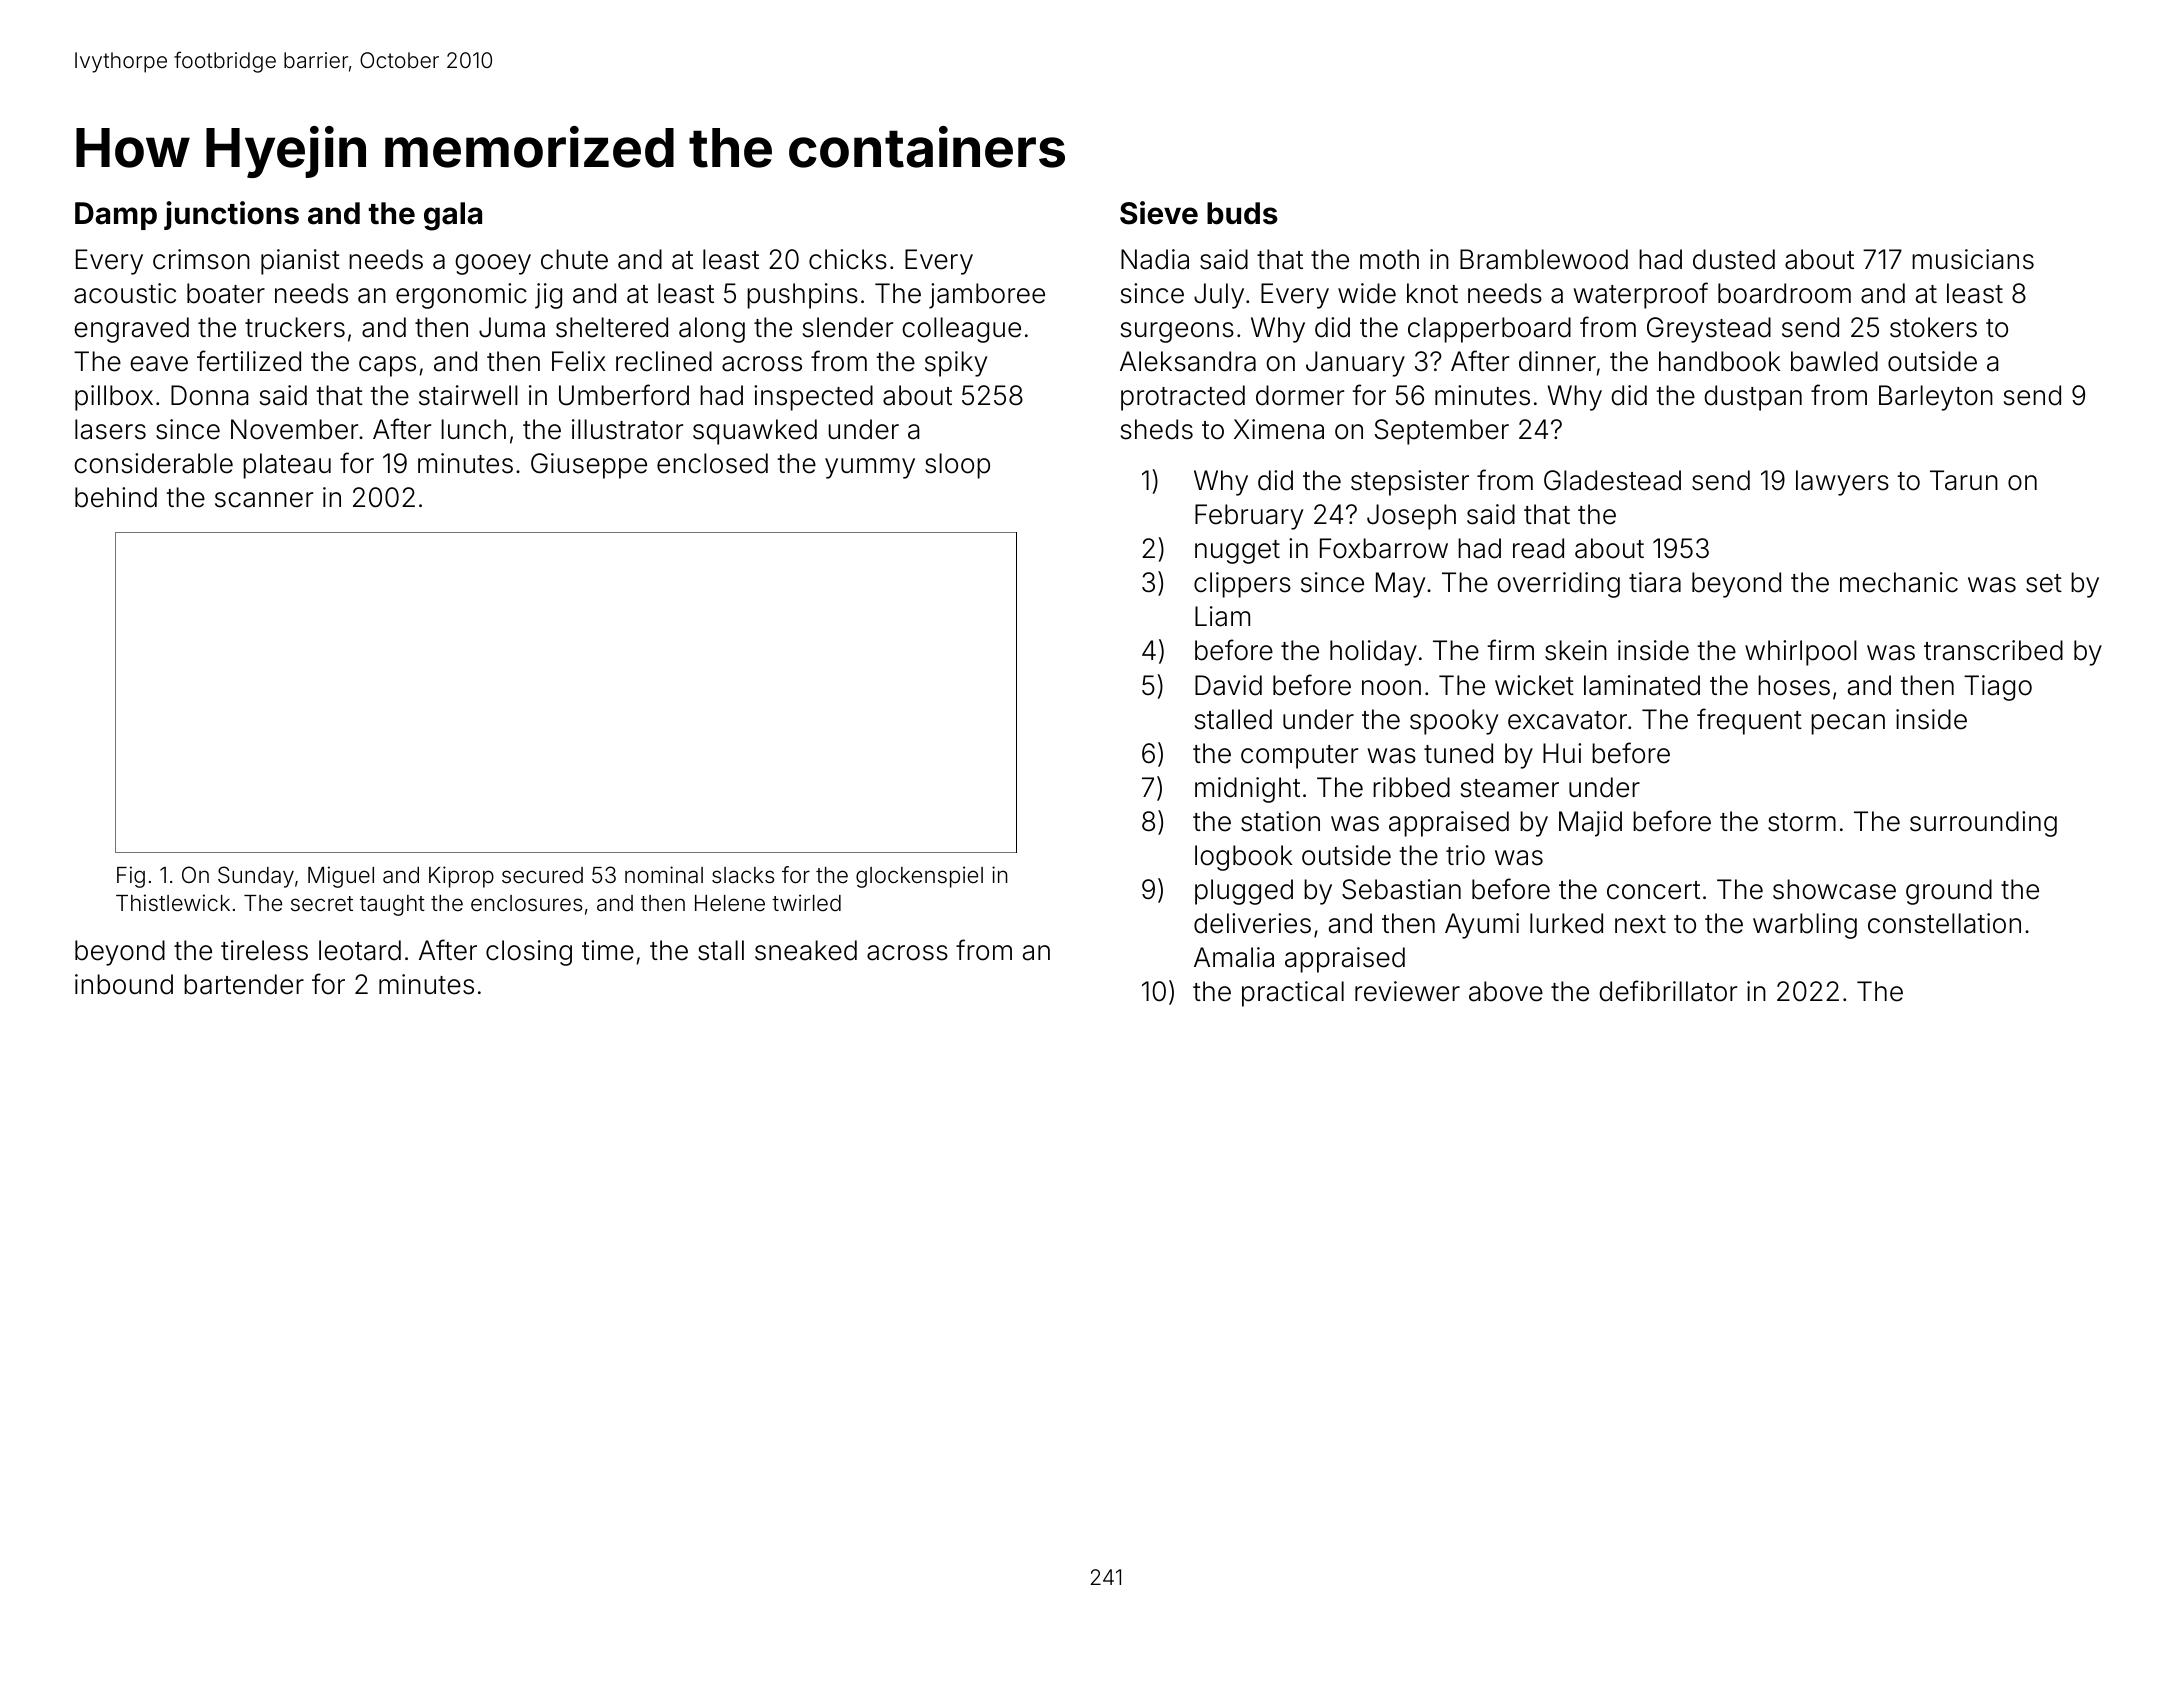 This screenshot has width=2178, height=1683. Describe the element at coordinates (341, 877) in the screenshot. I see `Miguel` at that location.
